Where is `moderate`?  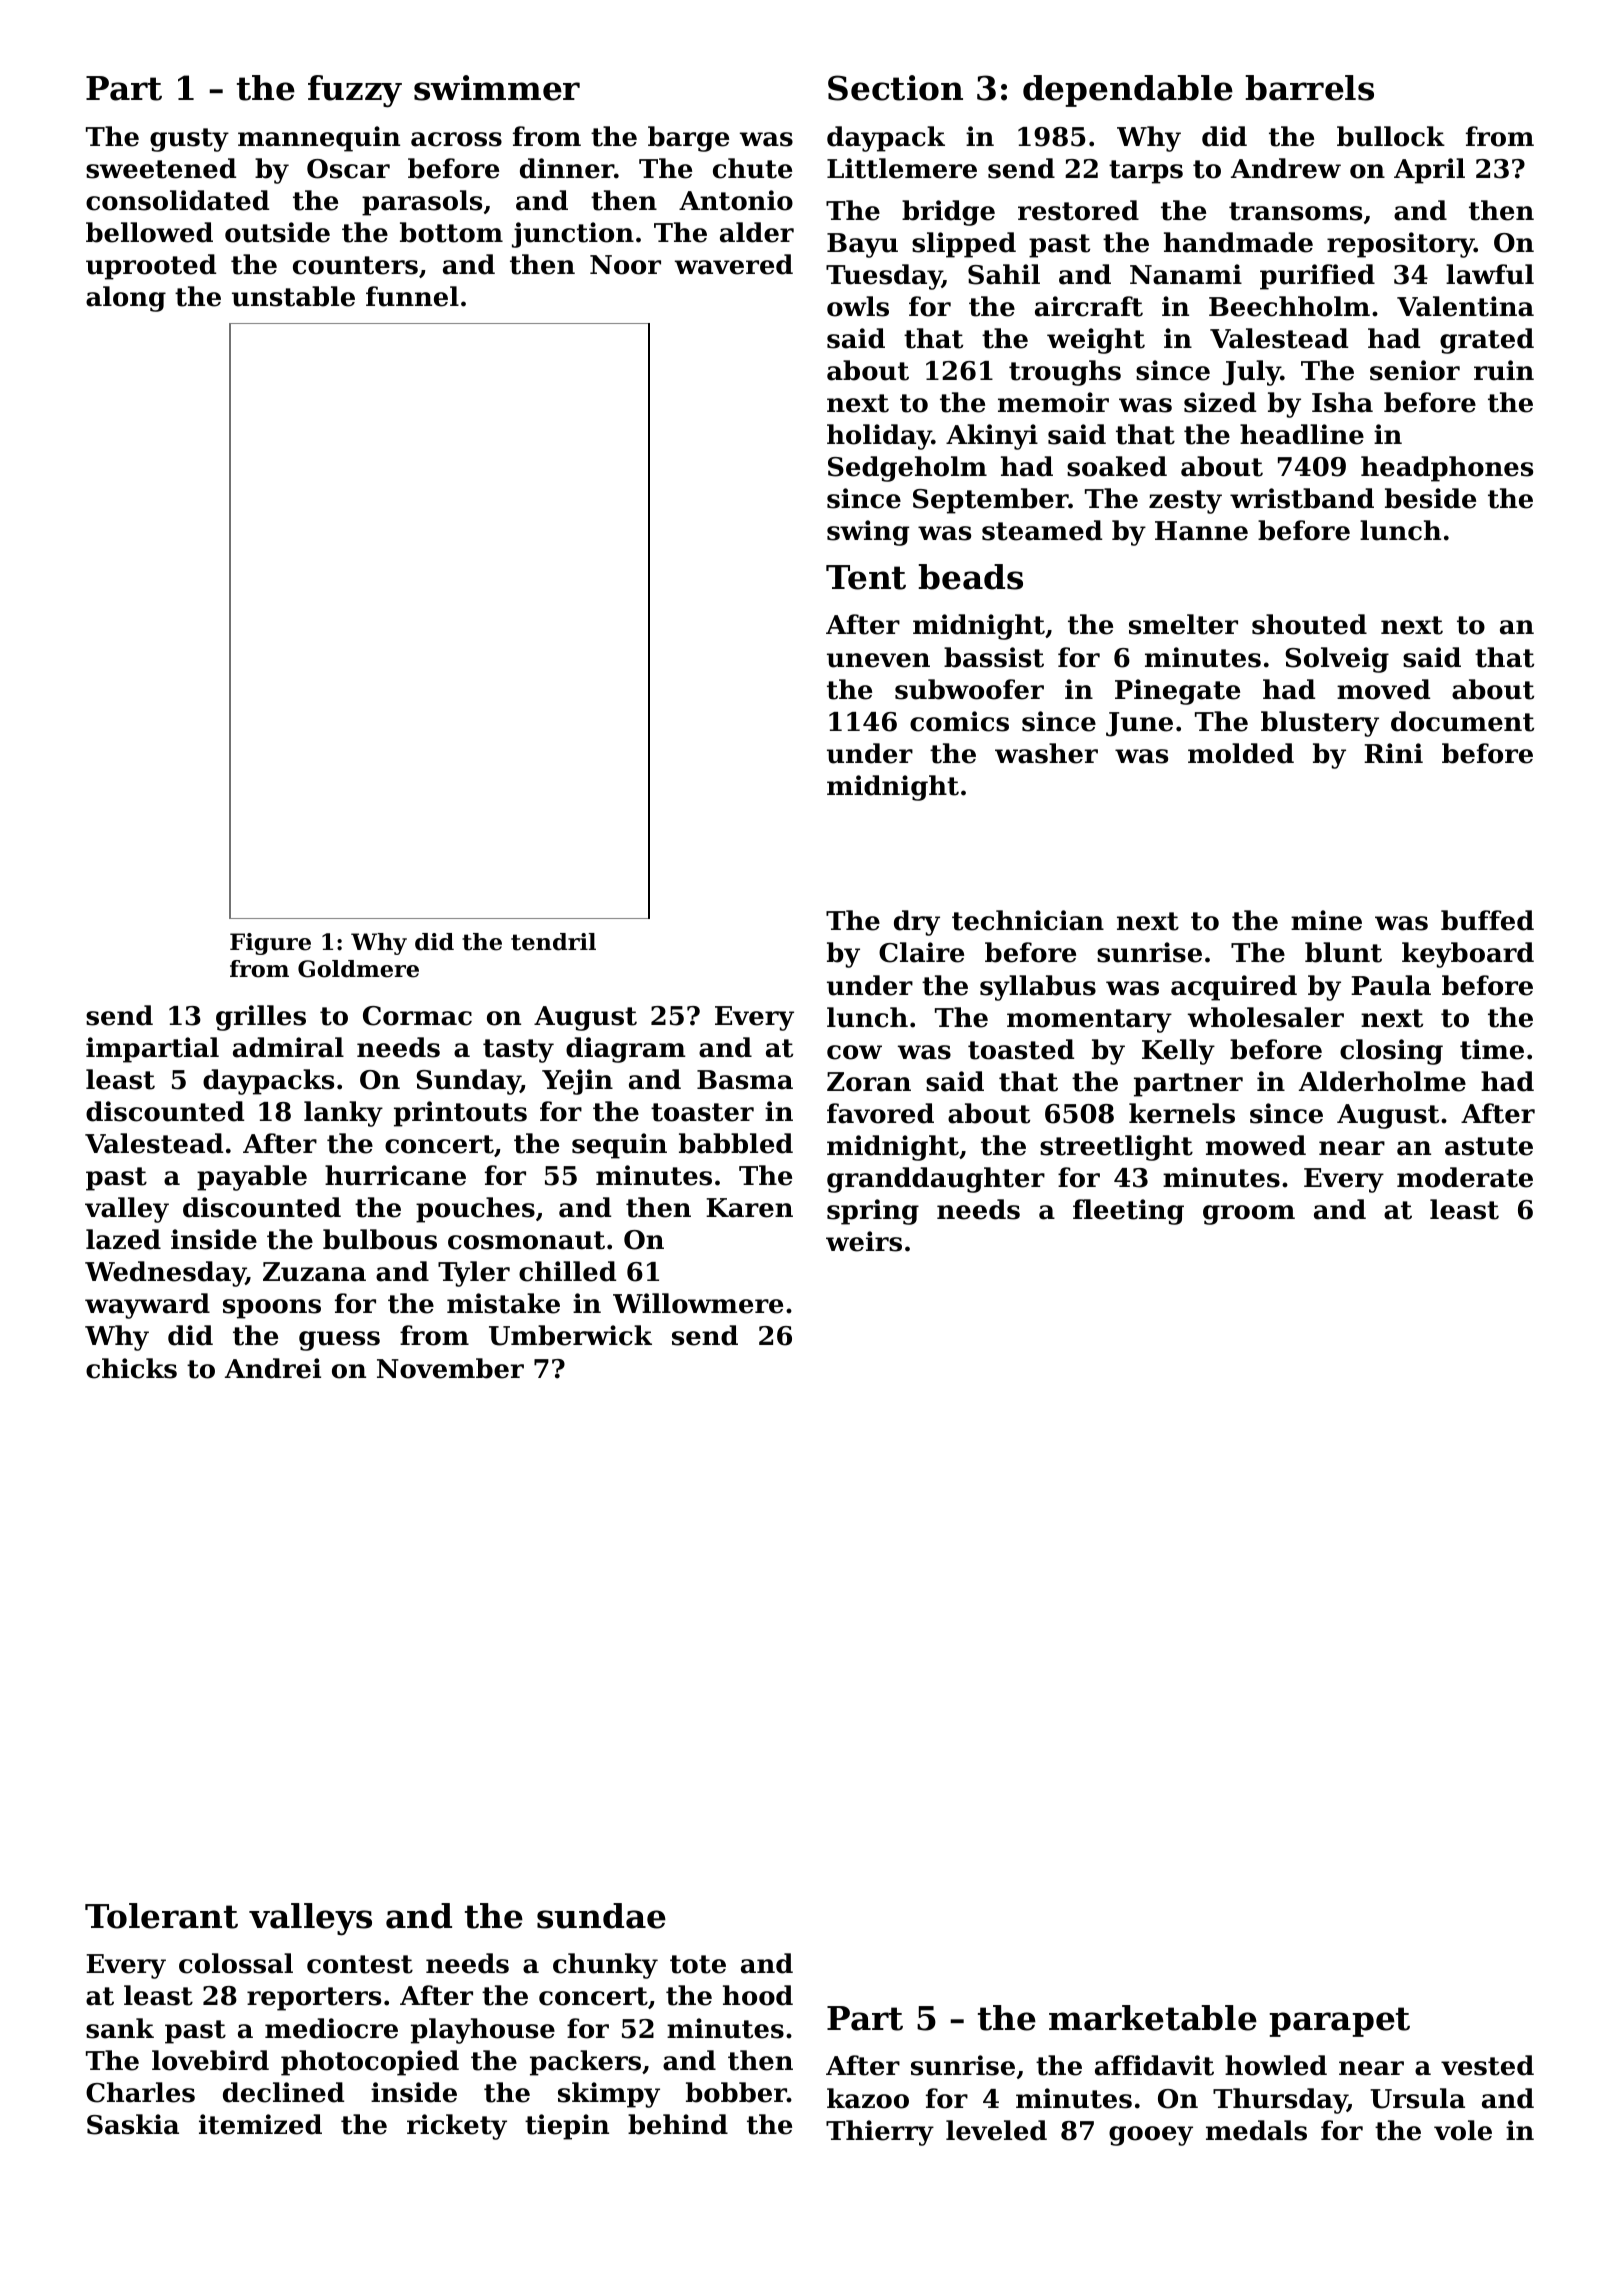 moderate is located at coordinates (1465, 1177).
